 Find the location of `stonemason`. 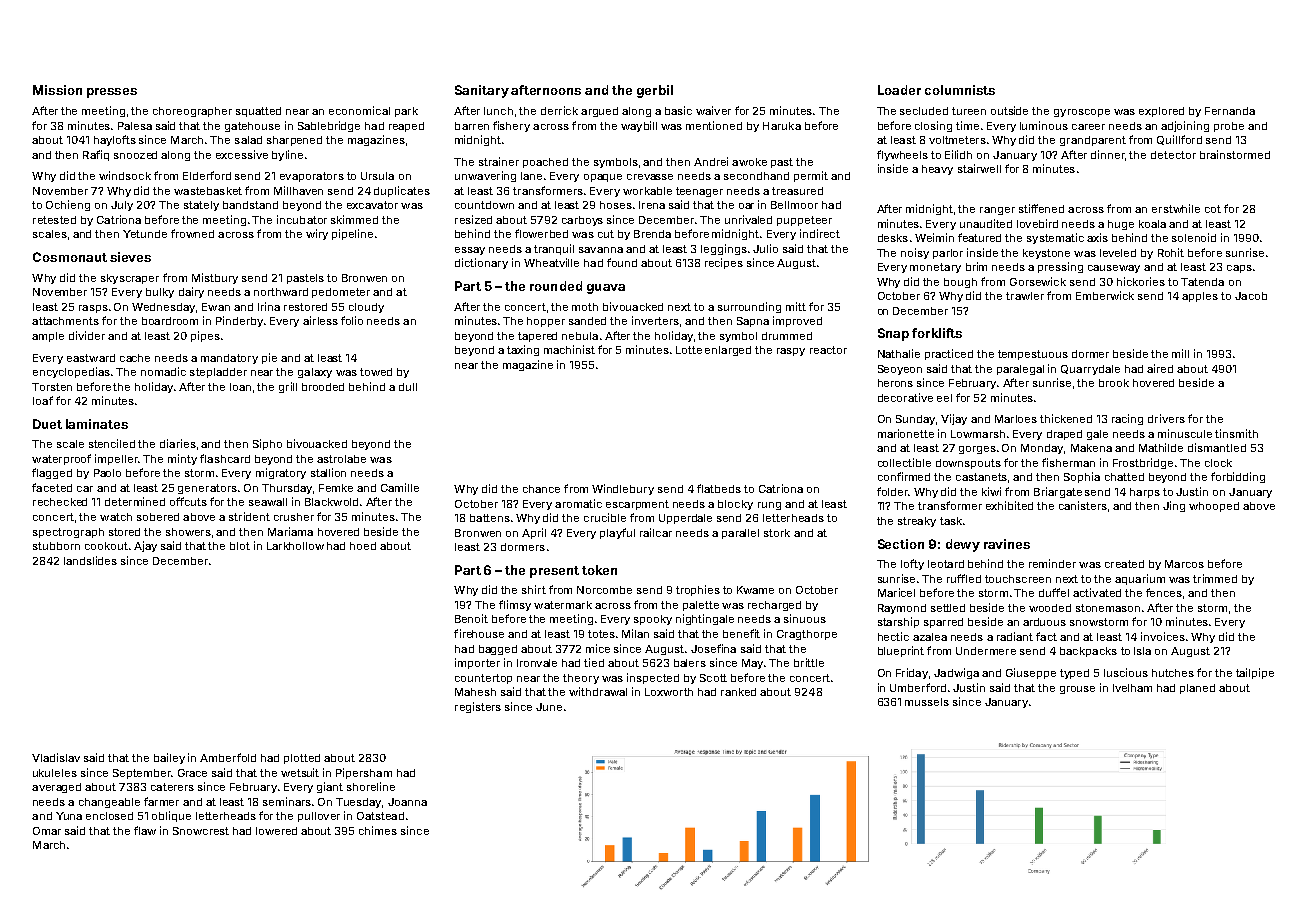

stonemason is located at coordinates (1108, 608).
